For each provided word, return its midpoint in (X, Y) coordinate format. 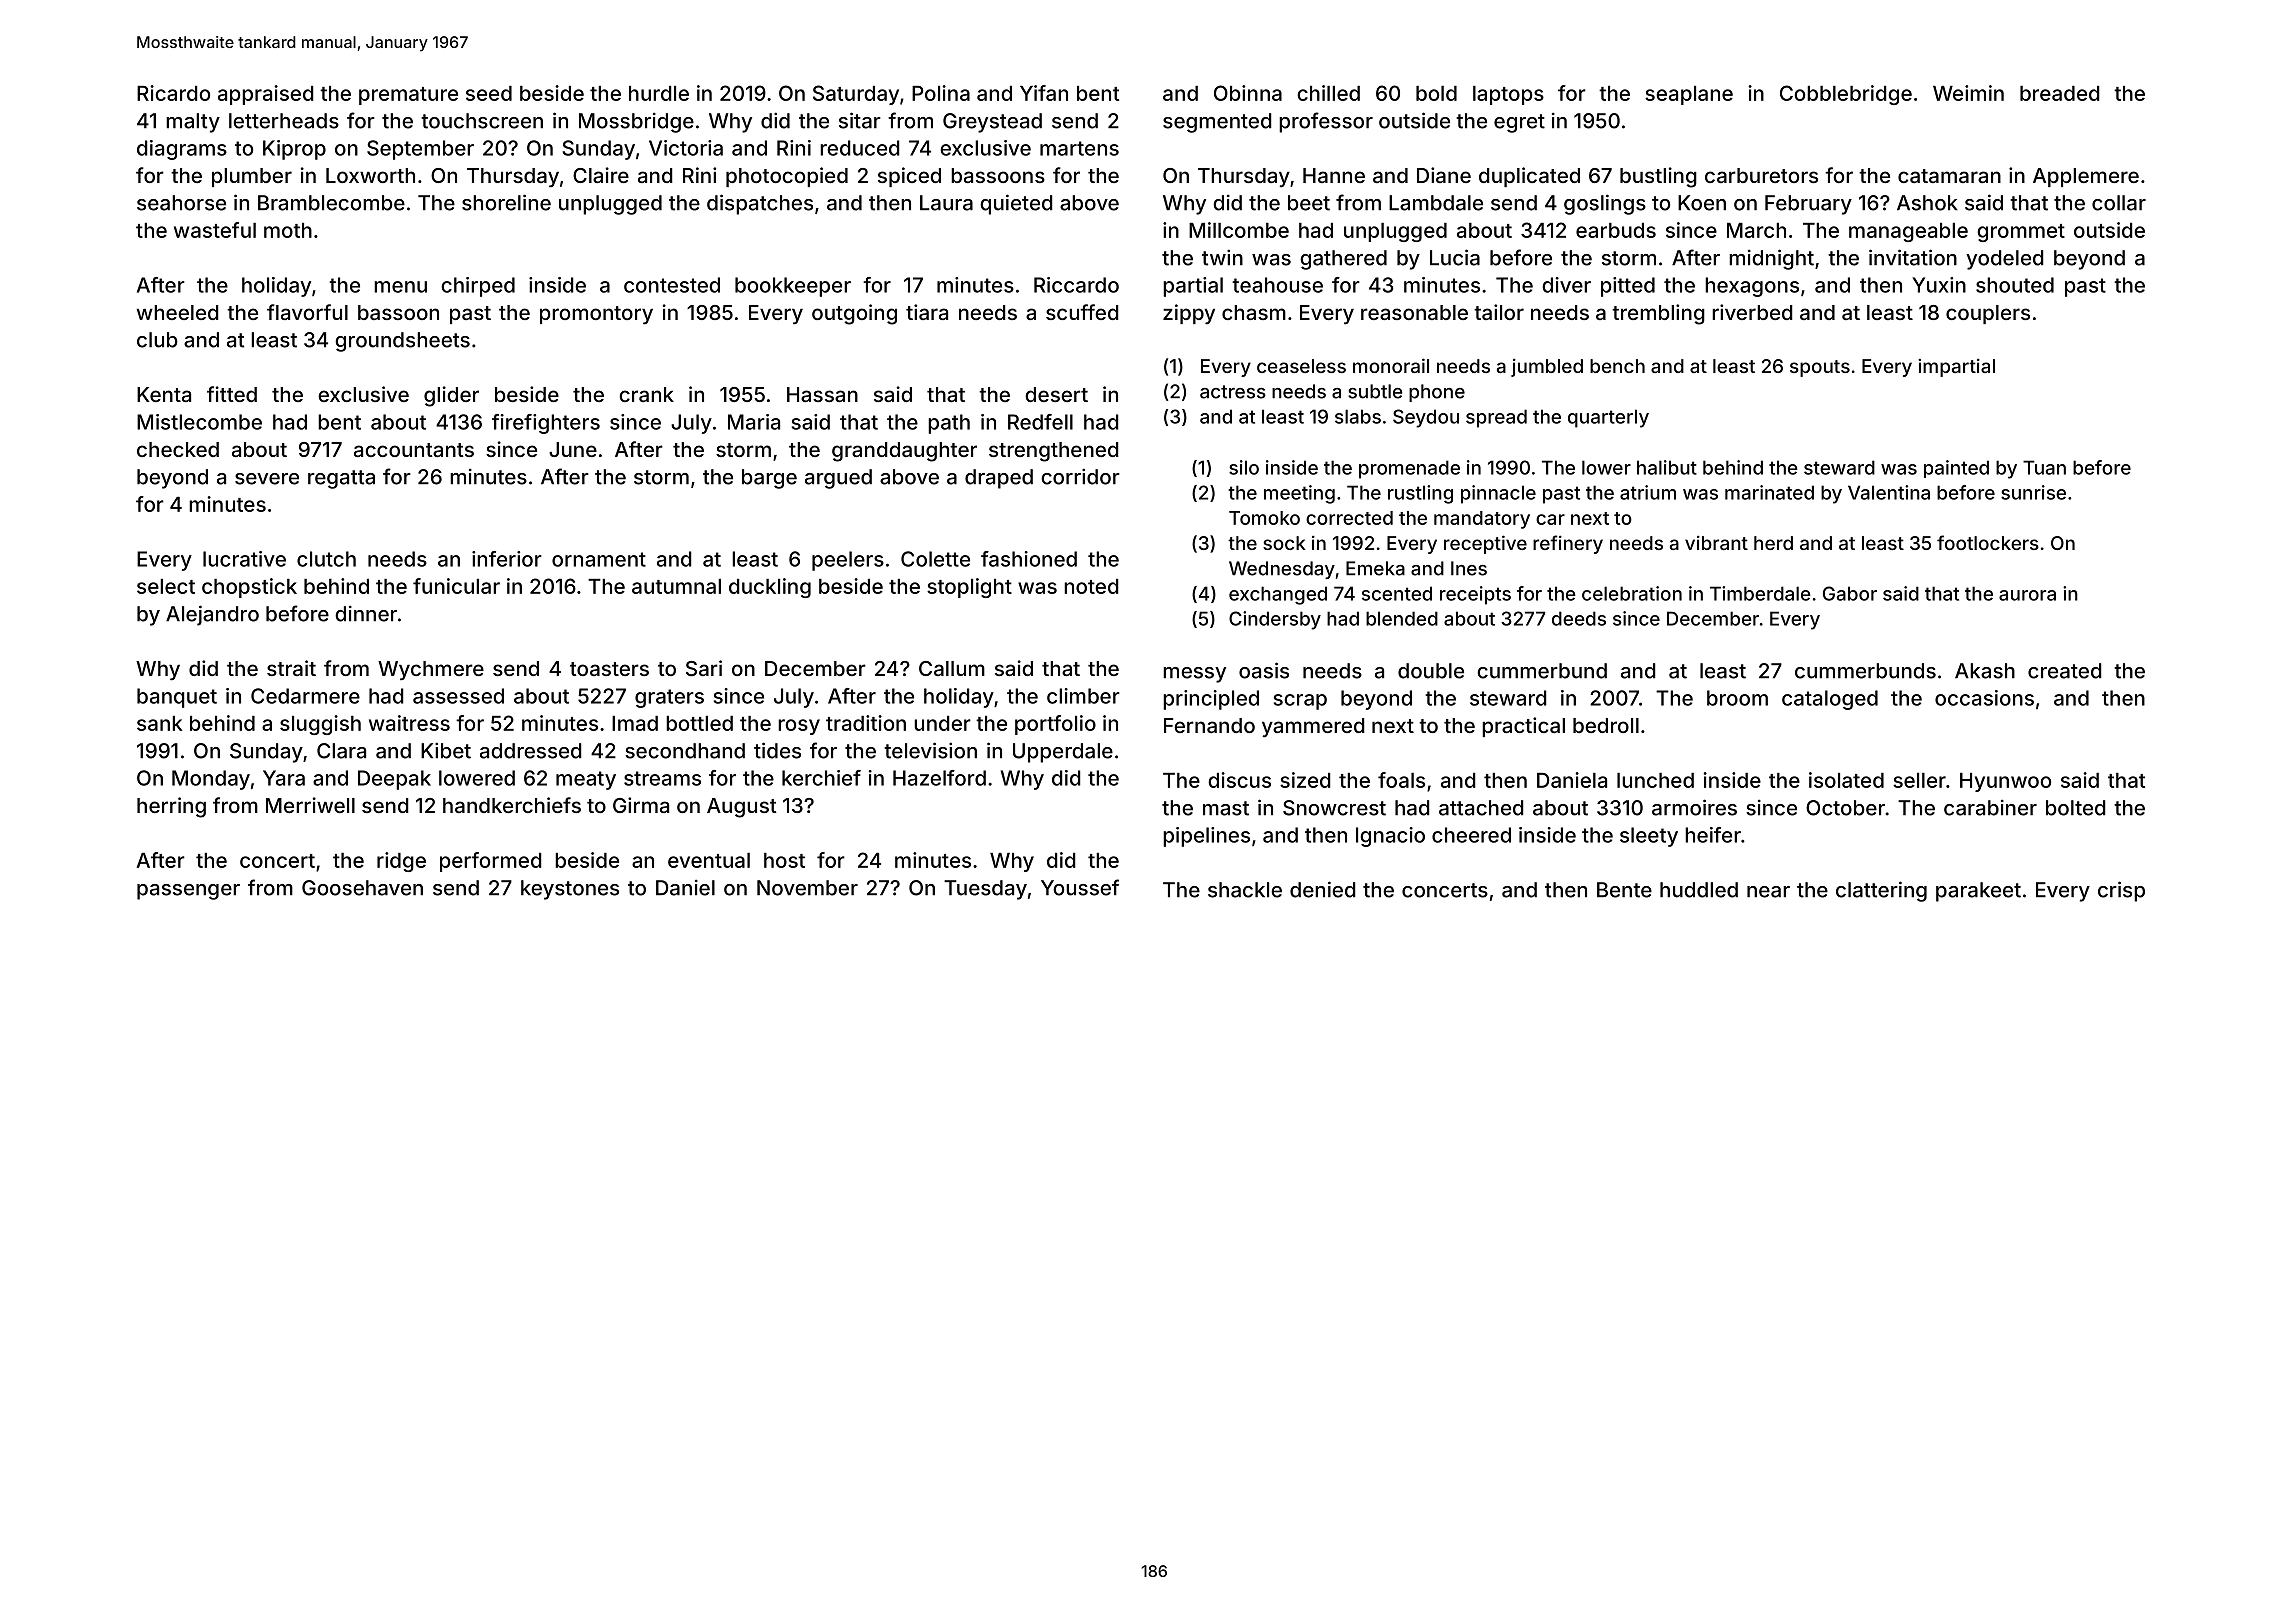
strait (291, 668)
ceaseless (1301, 366)
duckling (770, 588)
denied (1323, 889)
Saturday (856, 95)
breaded (2060, 93)
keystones (570, 890)
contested (672, 285)
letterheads (284, 121)
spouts (1820, 368)
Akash (1985, 671)
